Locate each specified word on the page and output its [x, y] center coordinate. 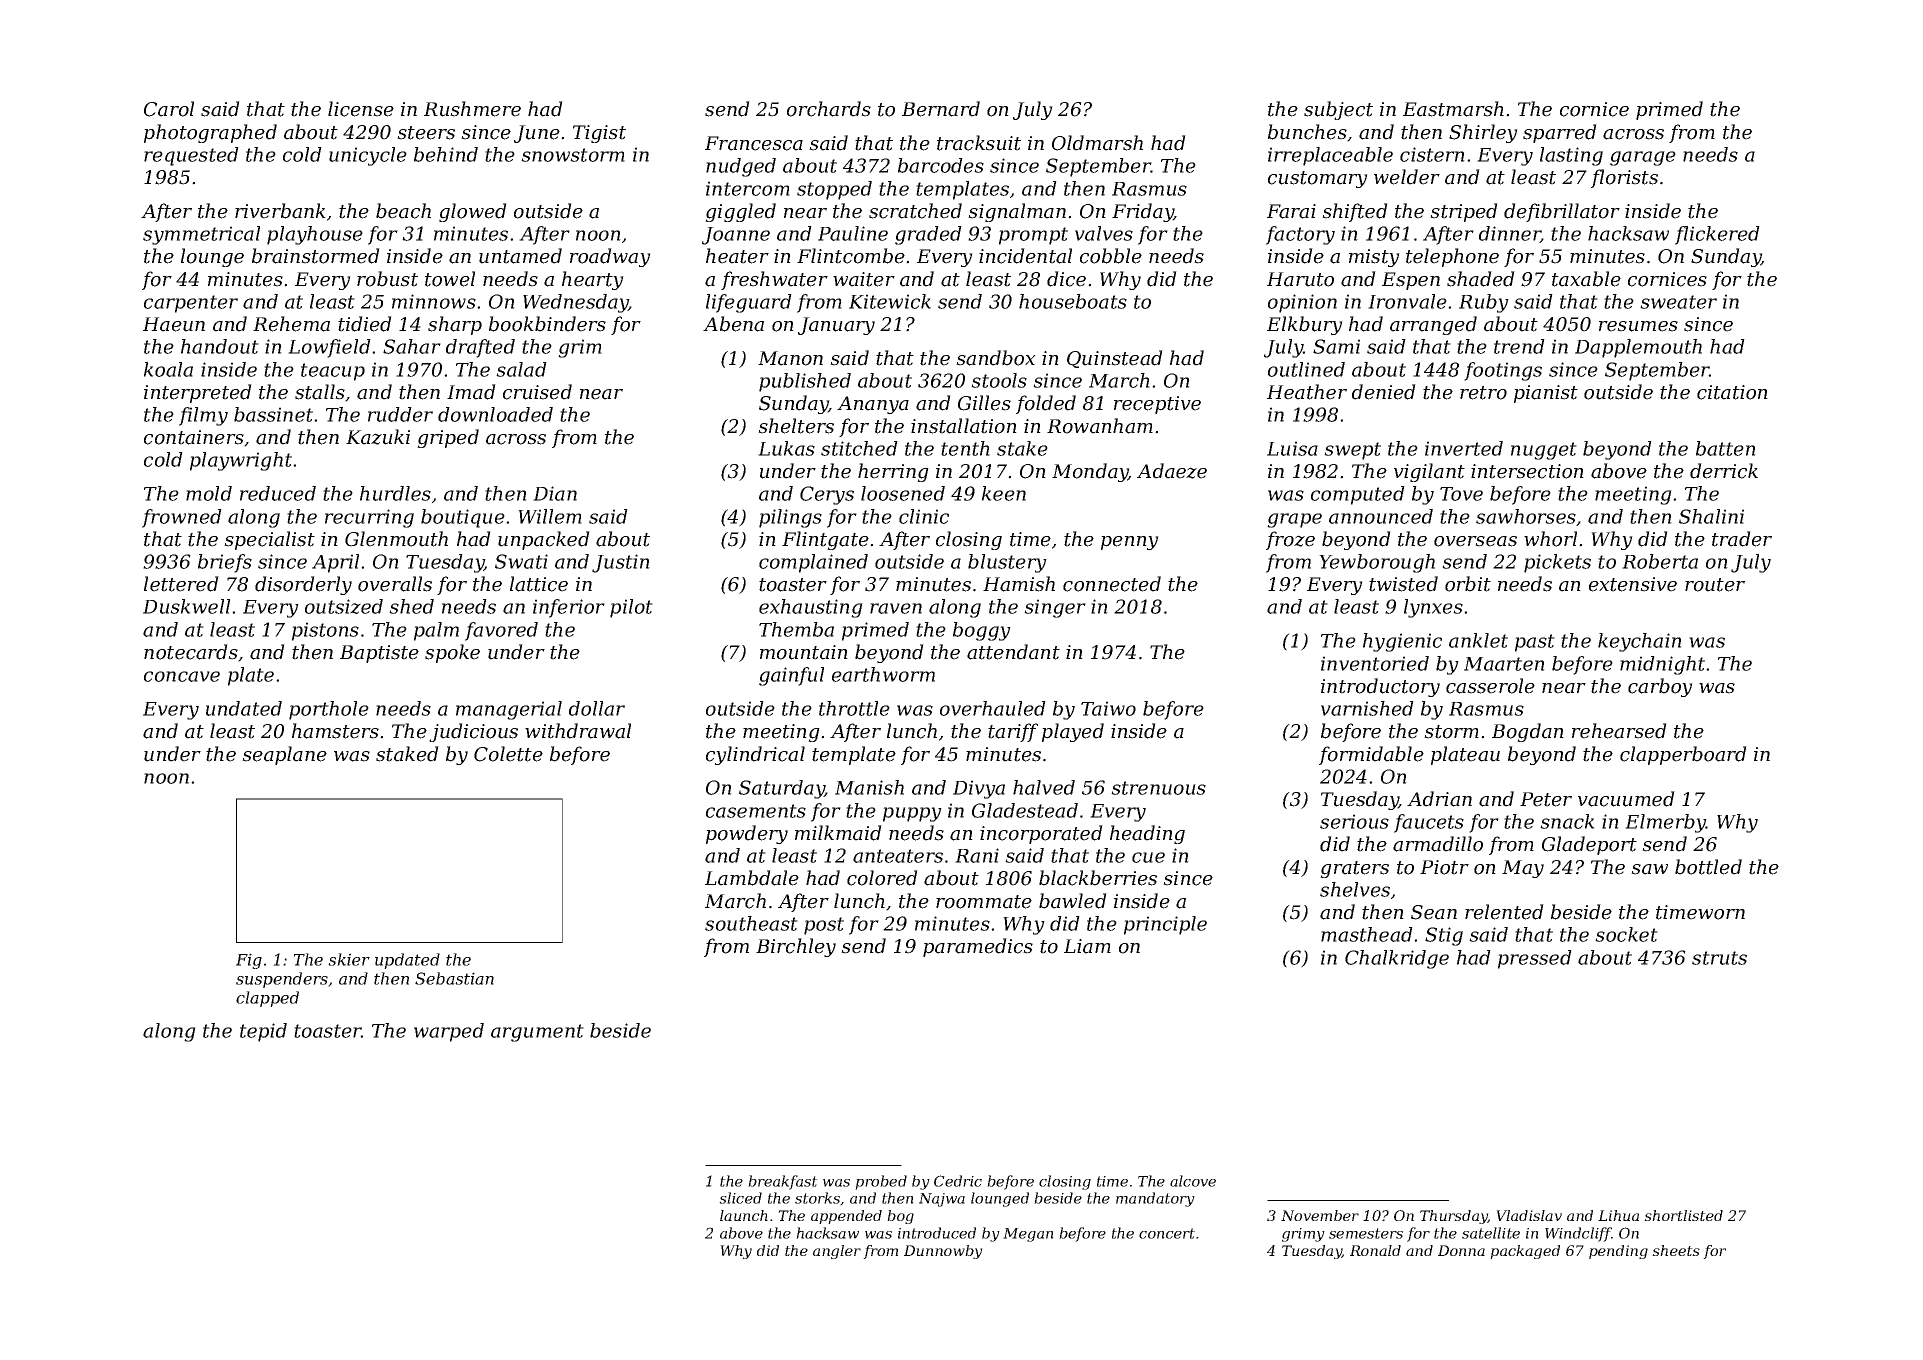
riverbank [280, 211]
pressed [1535, 959]
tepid [263, 1032]
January [836, 326]
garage [1643, 158]
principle [1165, 925]
